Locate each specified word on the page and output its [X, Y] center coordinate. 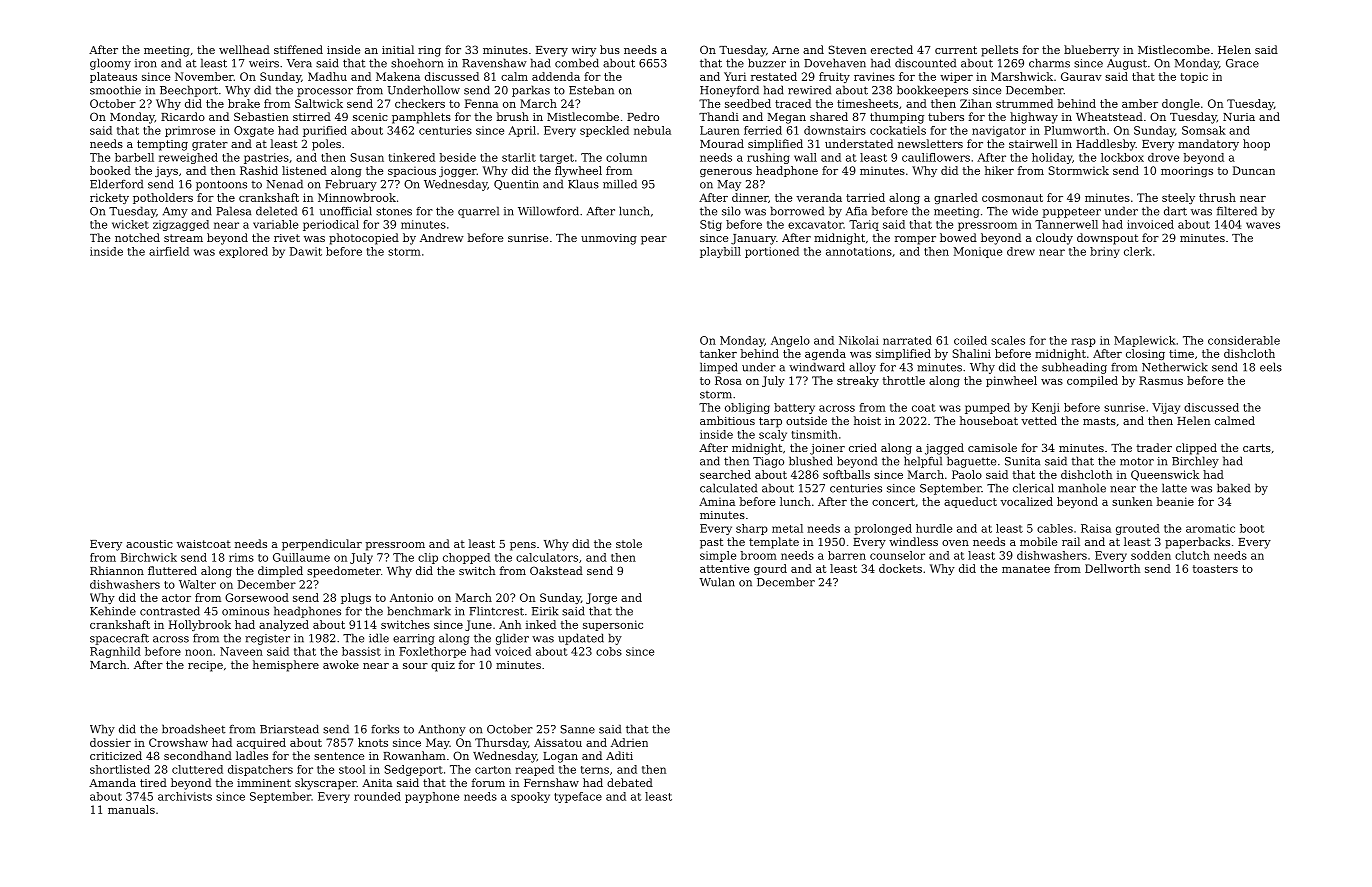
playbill [720, 252]
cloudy [1054, 239]
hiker [999, 170]
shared [829, 116]
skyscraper [326, 784]
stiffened [298, 49]
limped [719, 368]
